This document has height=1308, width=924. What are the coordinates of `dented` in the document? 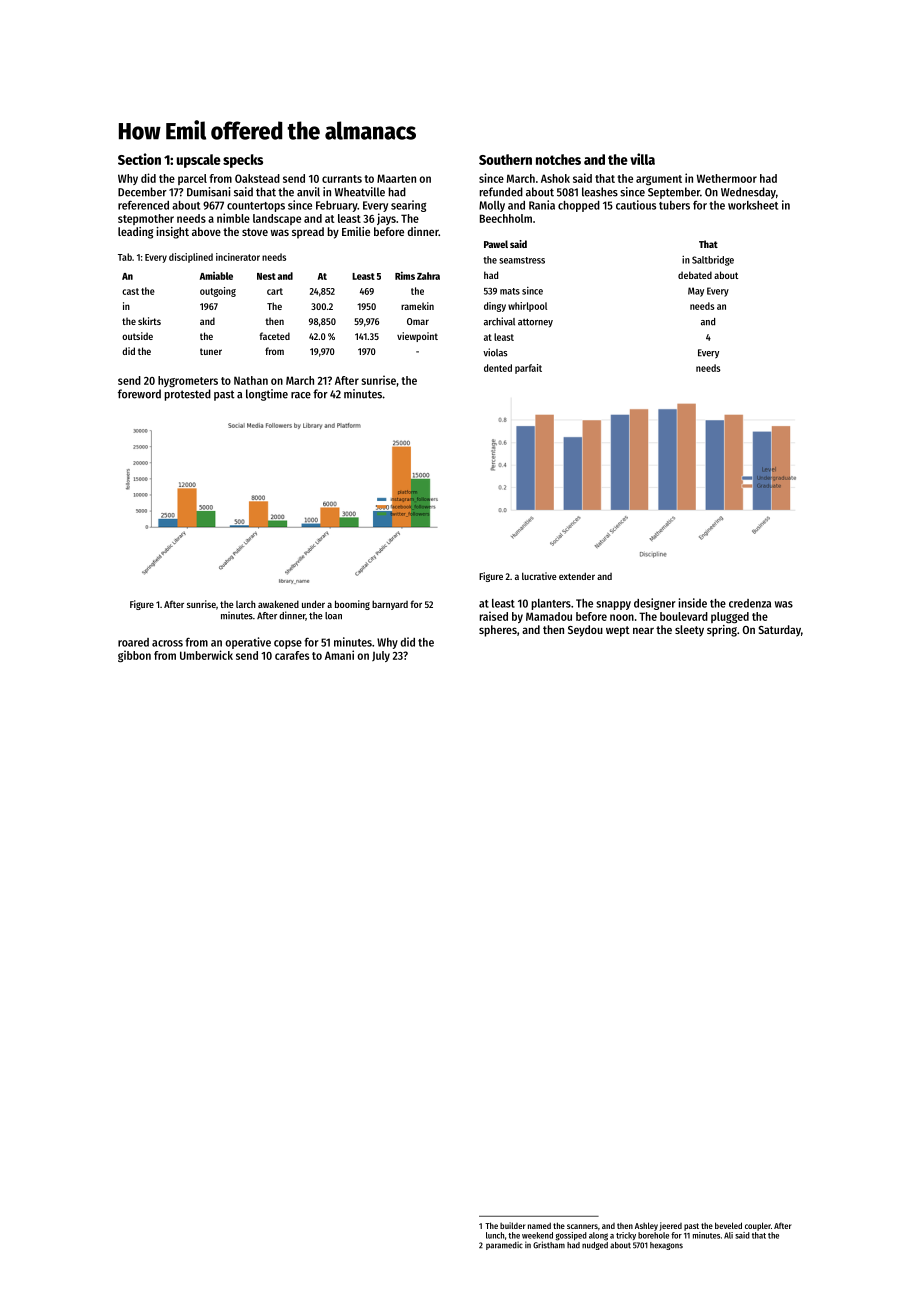 It's located at (498, 368).
